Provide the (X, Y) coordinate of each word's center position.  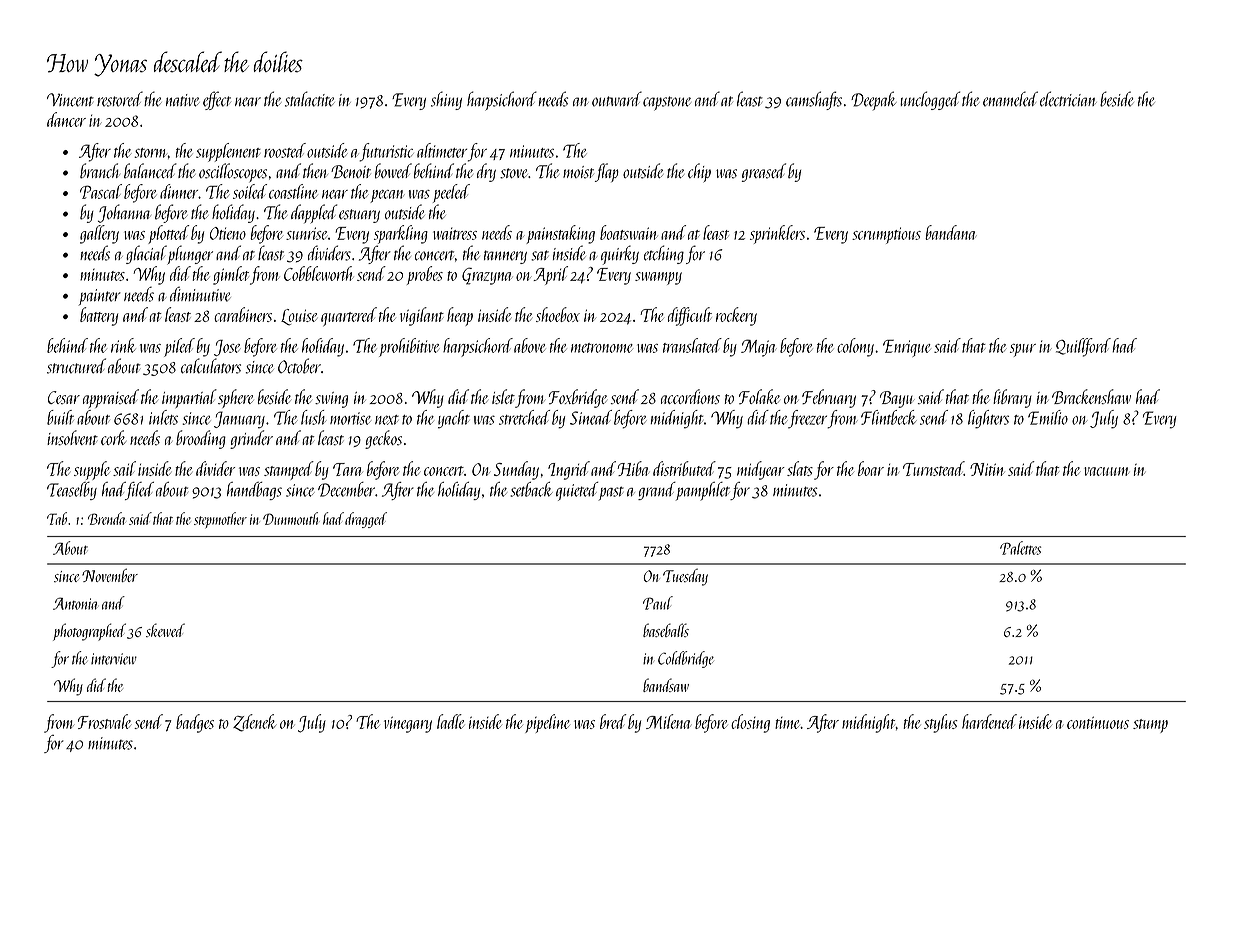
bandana (951, 232)
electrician (1068, 99)
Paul (658, 603)
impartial (189, 398)
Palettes (1020, 548)
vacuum (1106, 471)
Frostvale (104, 721)
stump (1150, 726)
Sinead (591, 417)
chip (699, 172)
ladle (450, 721)
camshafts (814, 100)
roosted (285, 150)
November (110, 575)
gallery (99, 234)
